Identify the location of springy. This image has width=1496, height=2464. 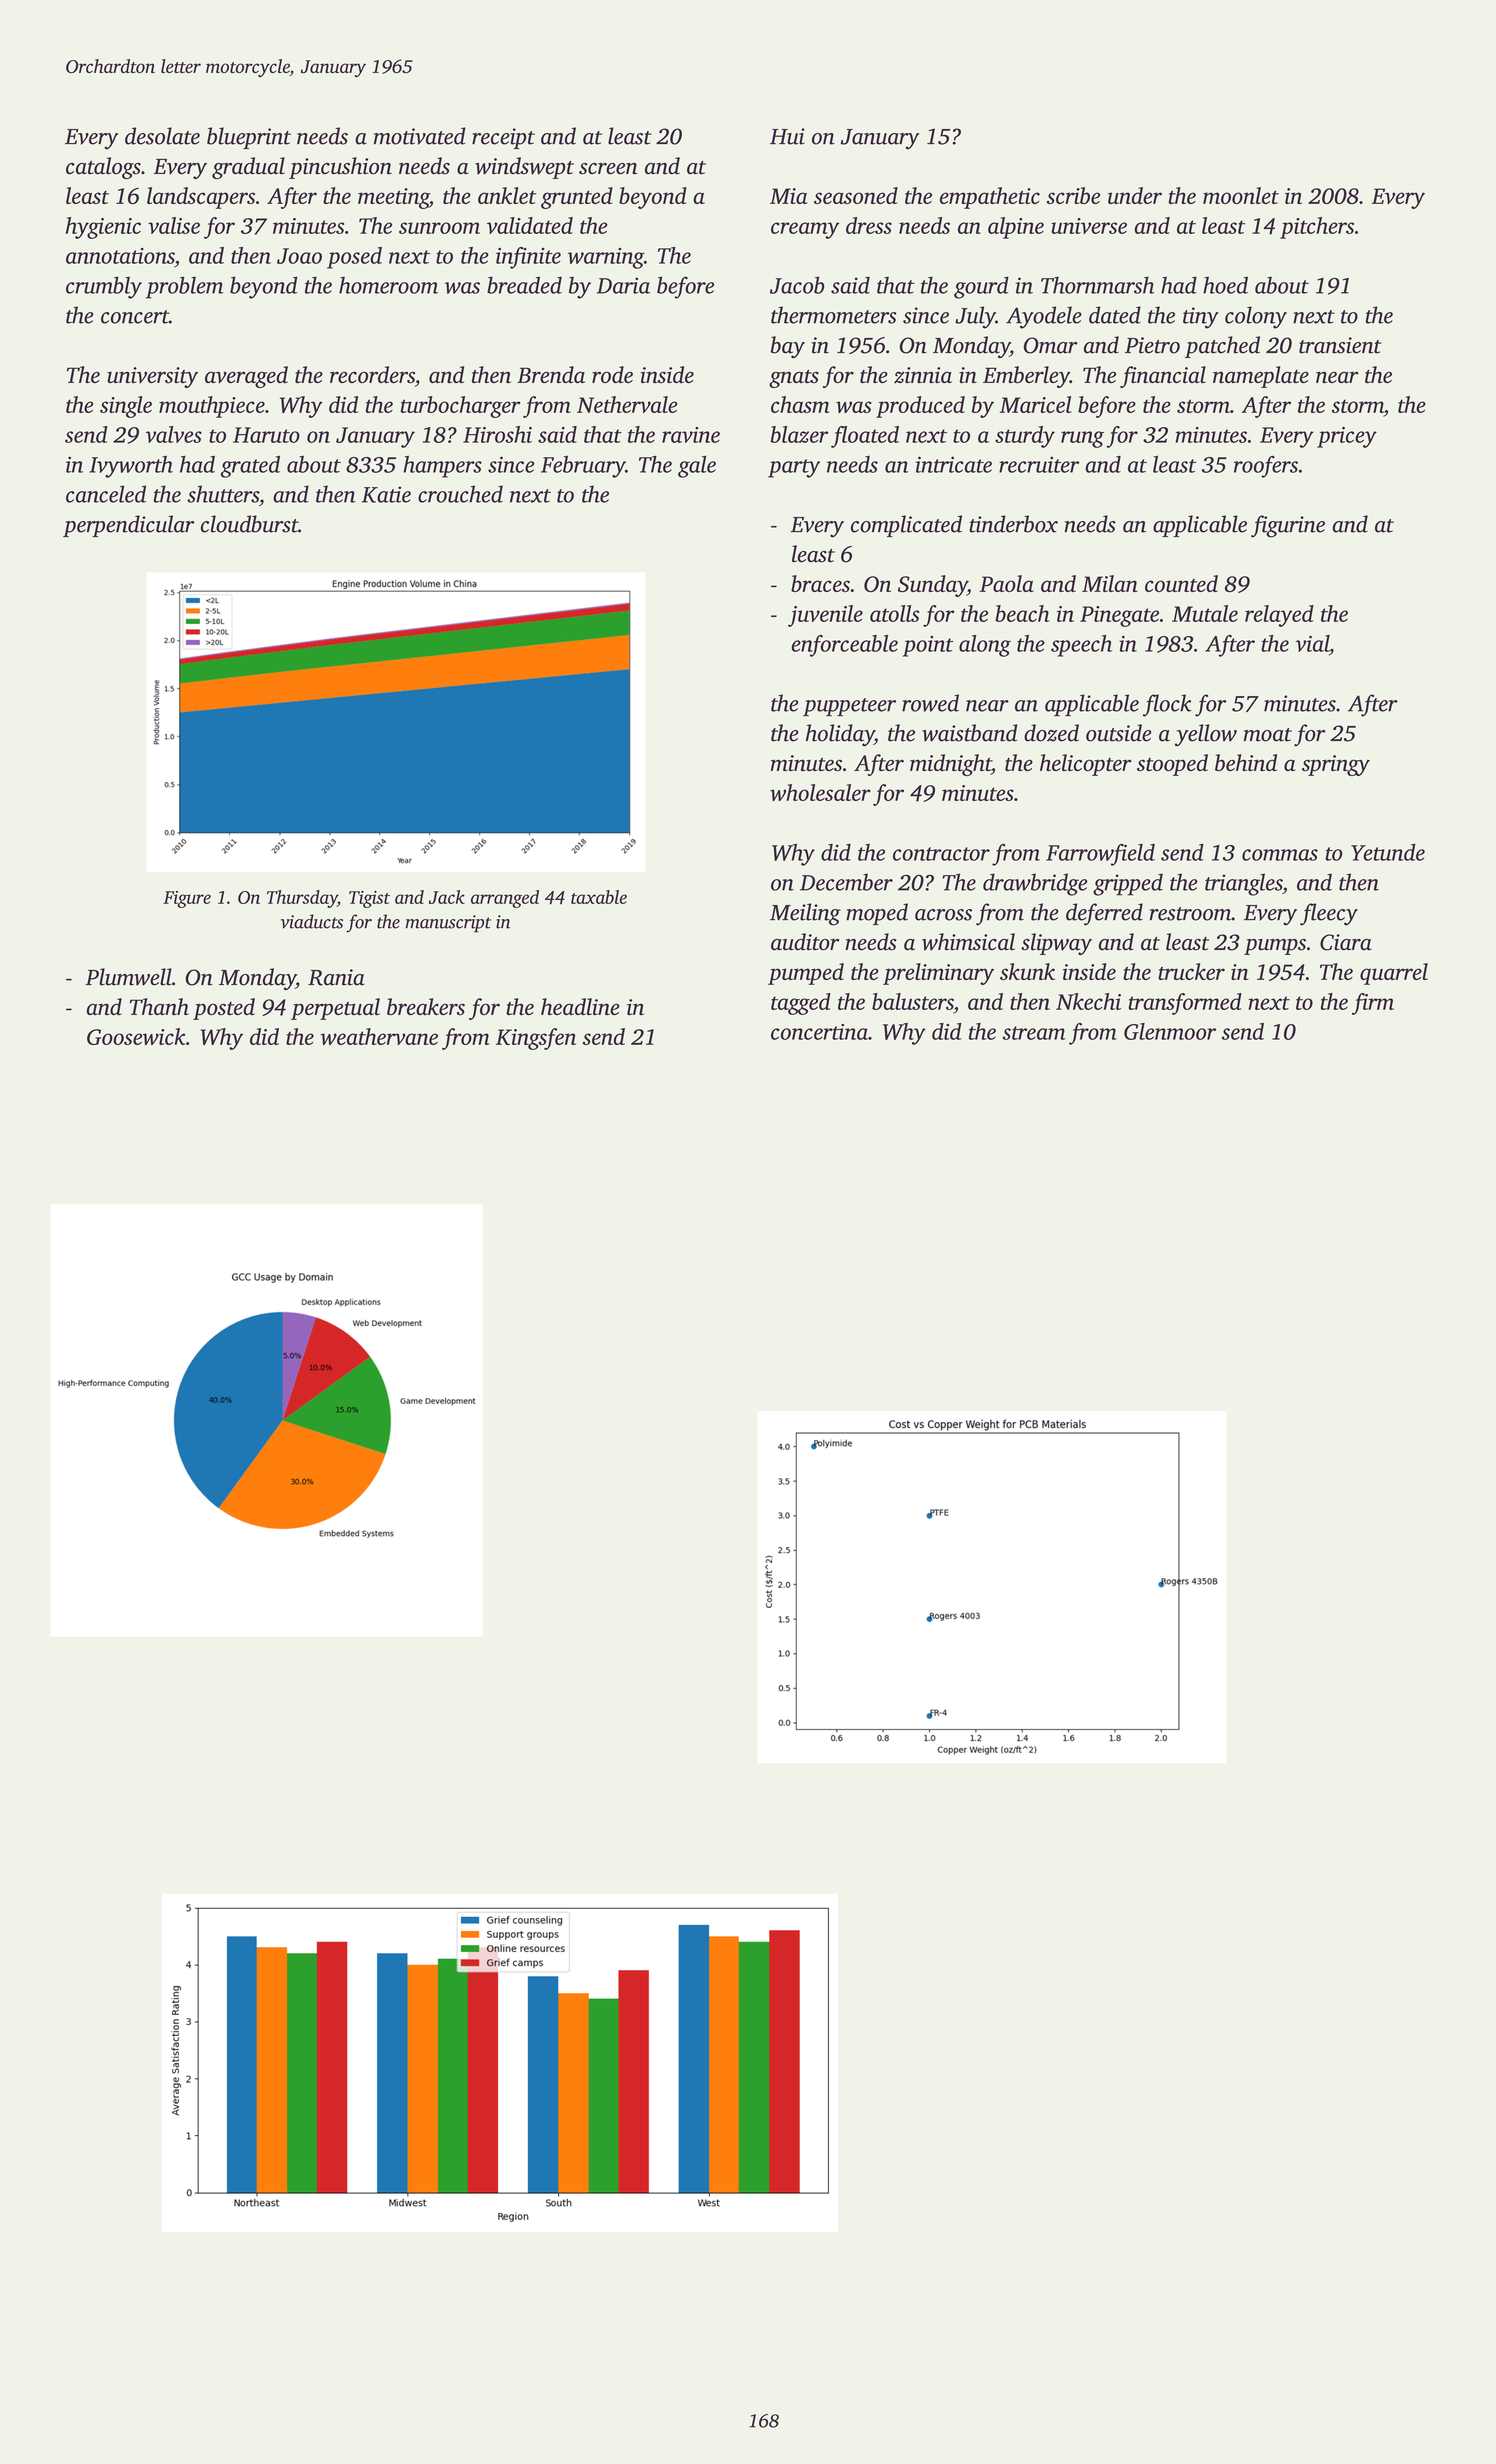
(1336, 765).
